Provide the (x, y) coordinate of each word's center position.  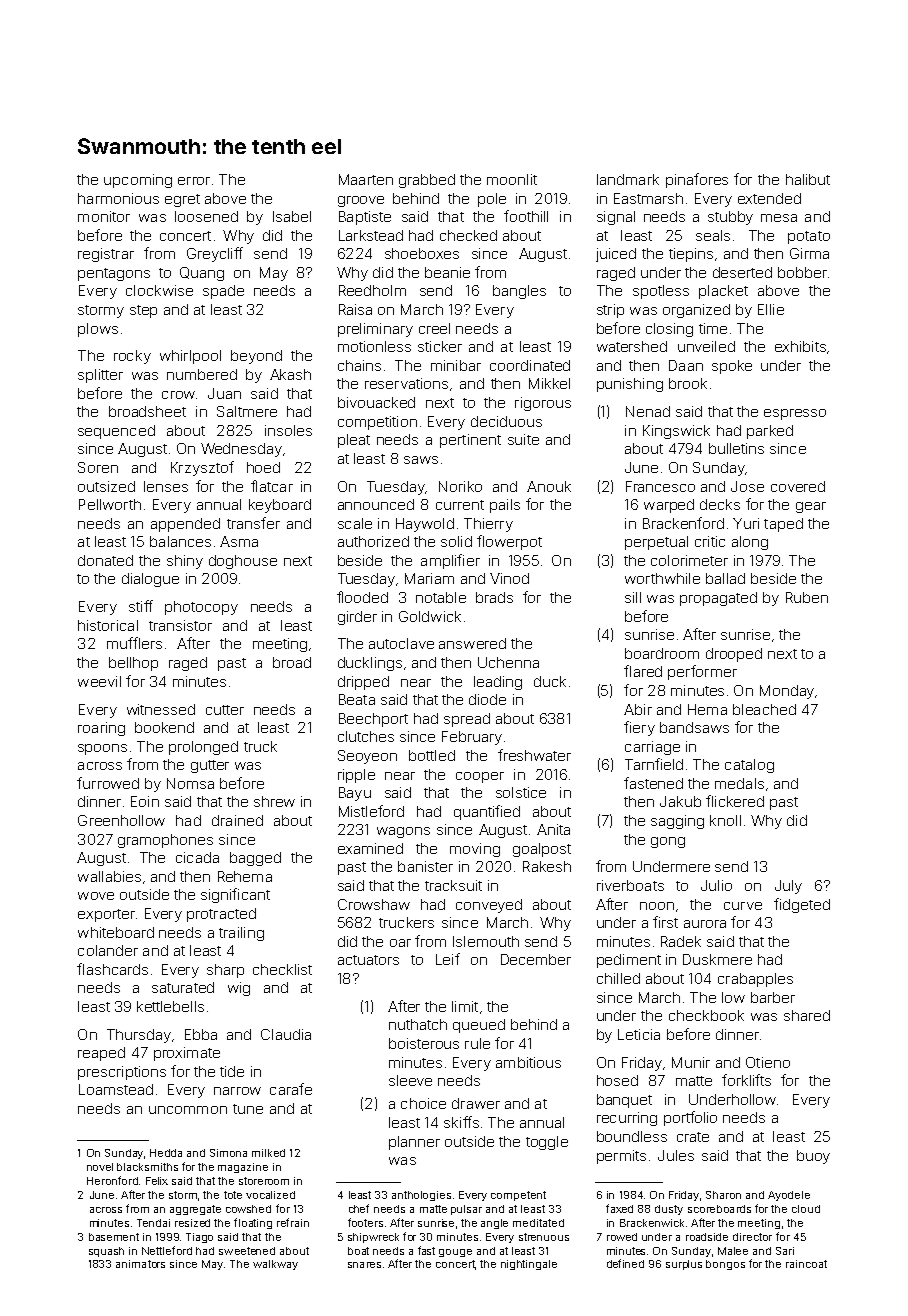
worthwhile (662, 578)
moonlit (512, 179)
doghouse (243, 562)
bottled (432, 755)
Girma (809, 253)
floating (253, 1223)
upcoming (138, 181)
